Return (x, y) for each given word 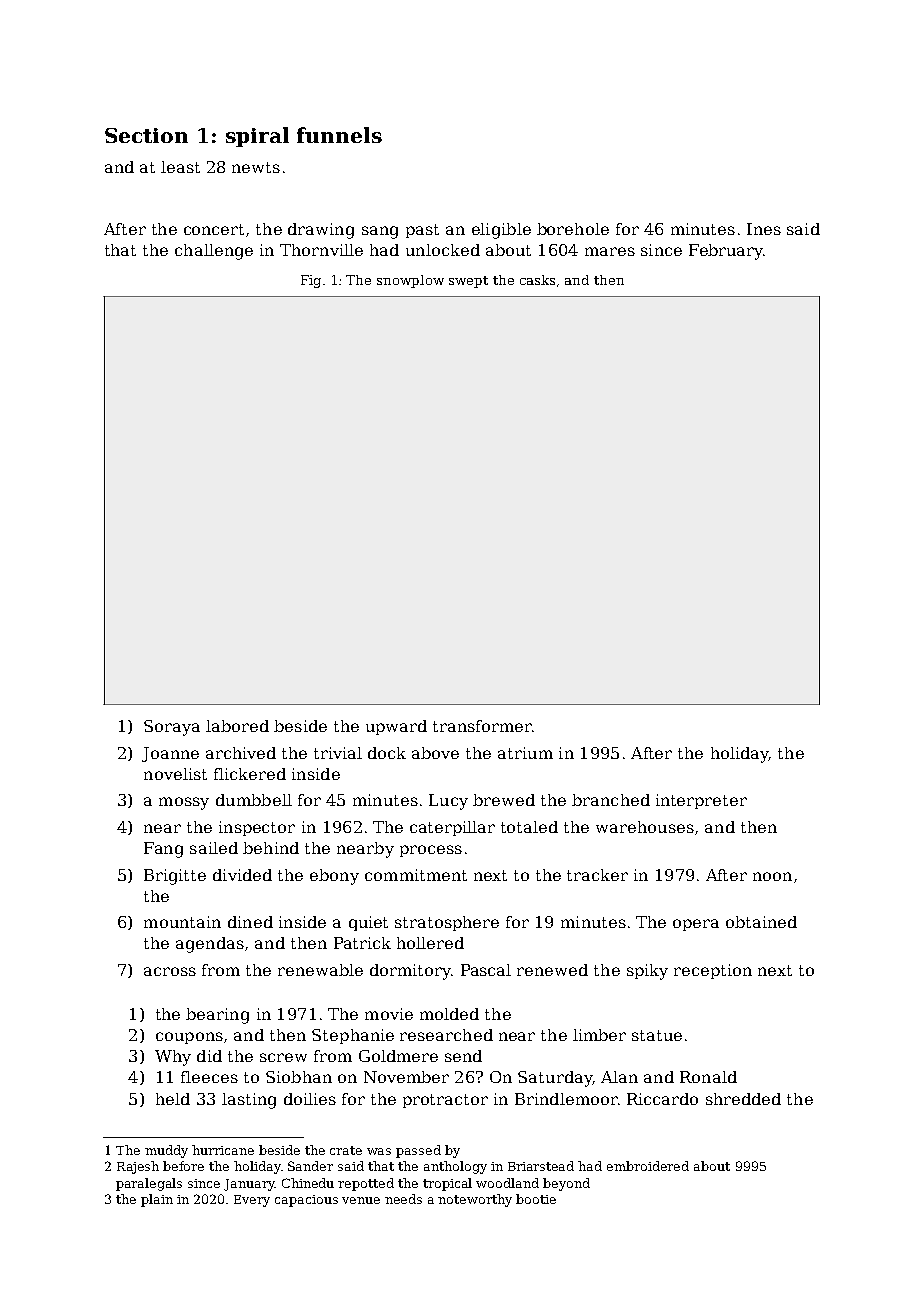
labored (237, 726)
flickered (250, 774)
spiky (647, 972)
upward (396, 727)
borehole (573, 229)
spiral (257, 137)
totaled (529, 827)
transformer (482, 726)
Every (252, 1201)
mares (610, 251)
